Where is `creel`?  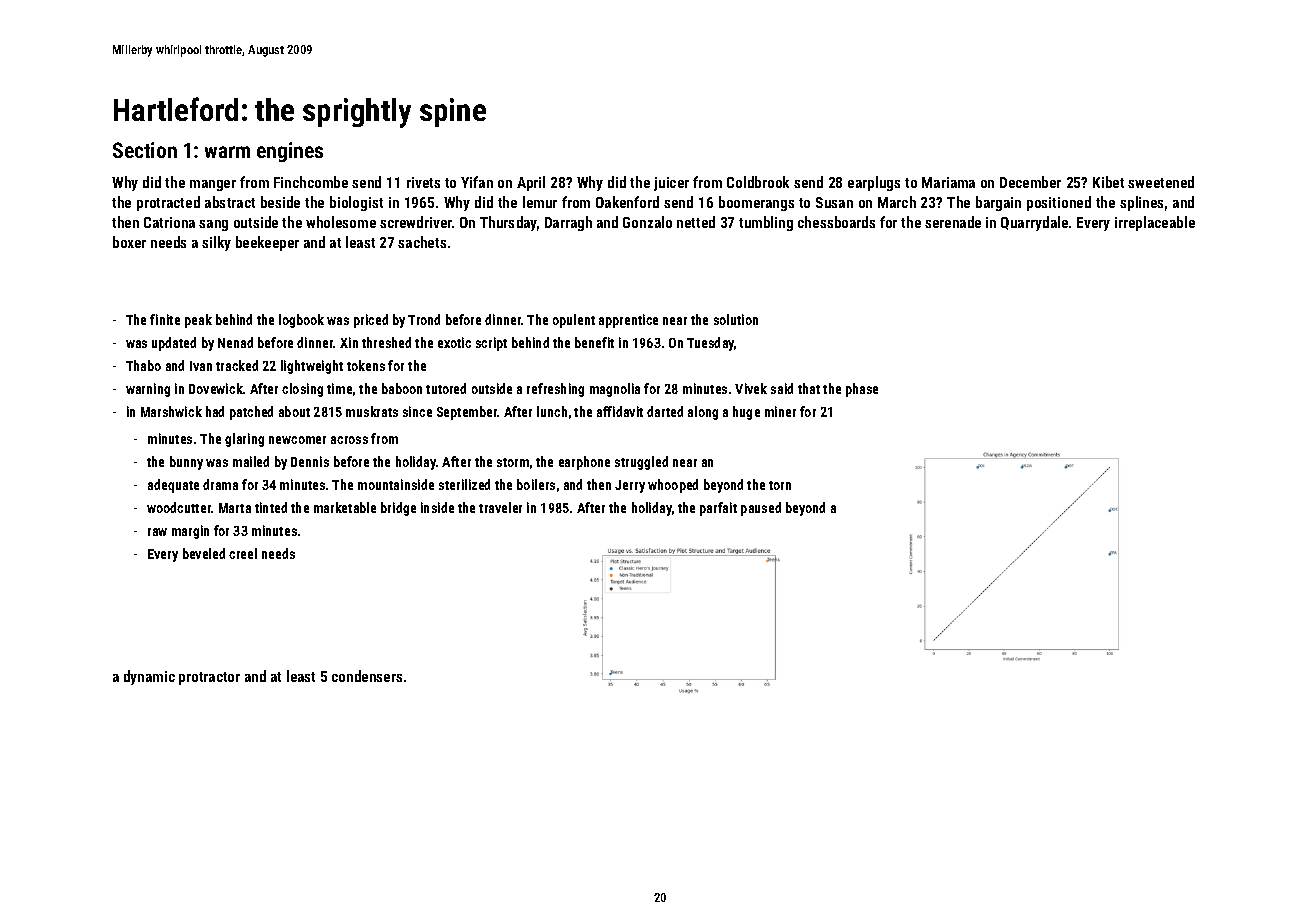 creel is located at coordinates (243, 553).
